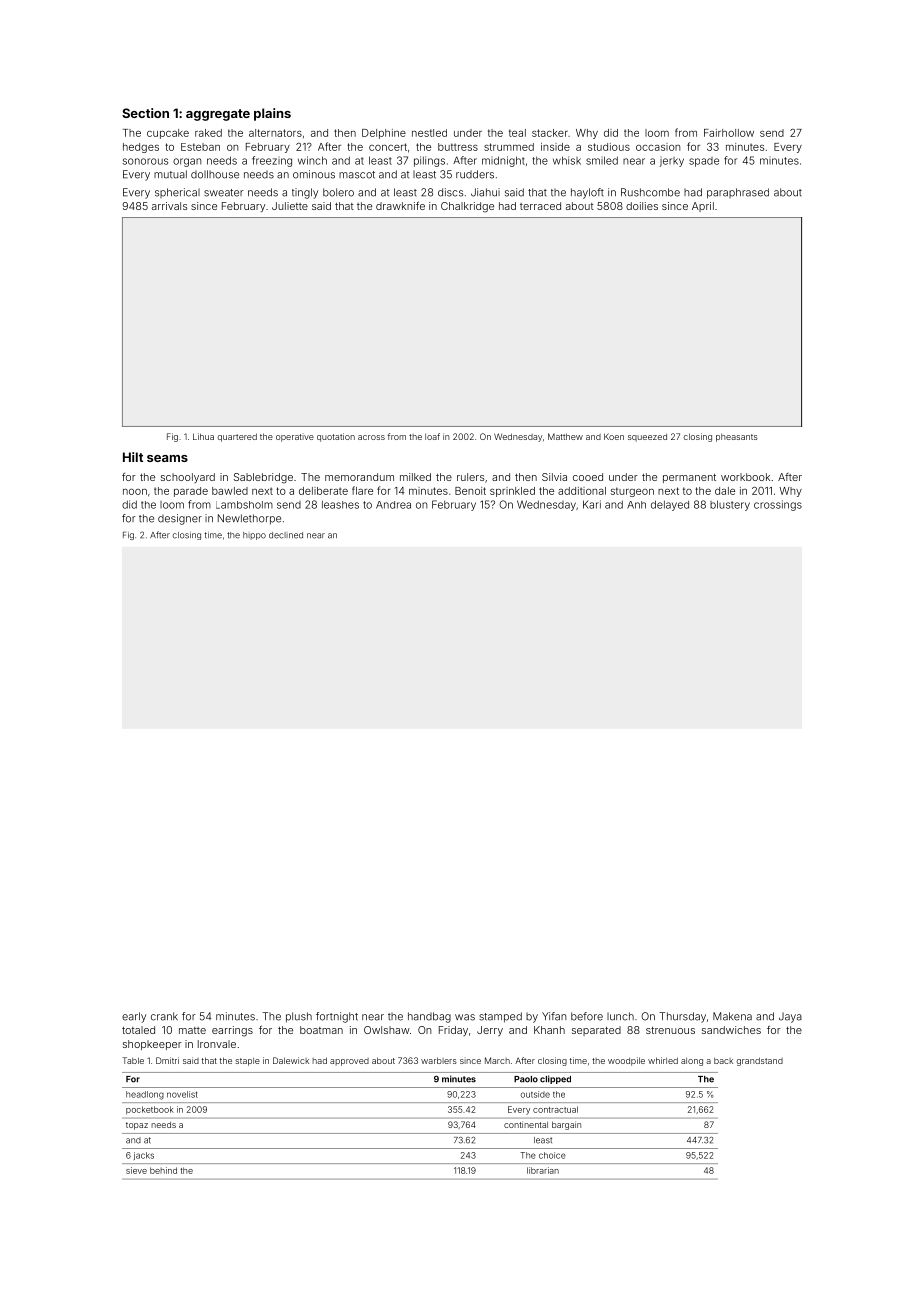 Image resolution: width=924 pixels, height=1308 pixels. Describe the element at coordinates (620, 1016) in the page. I see `lunch` at that location.
